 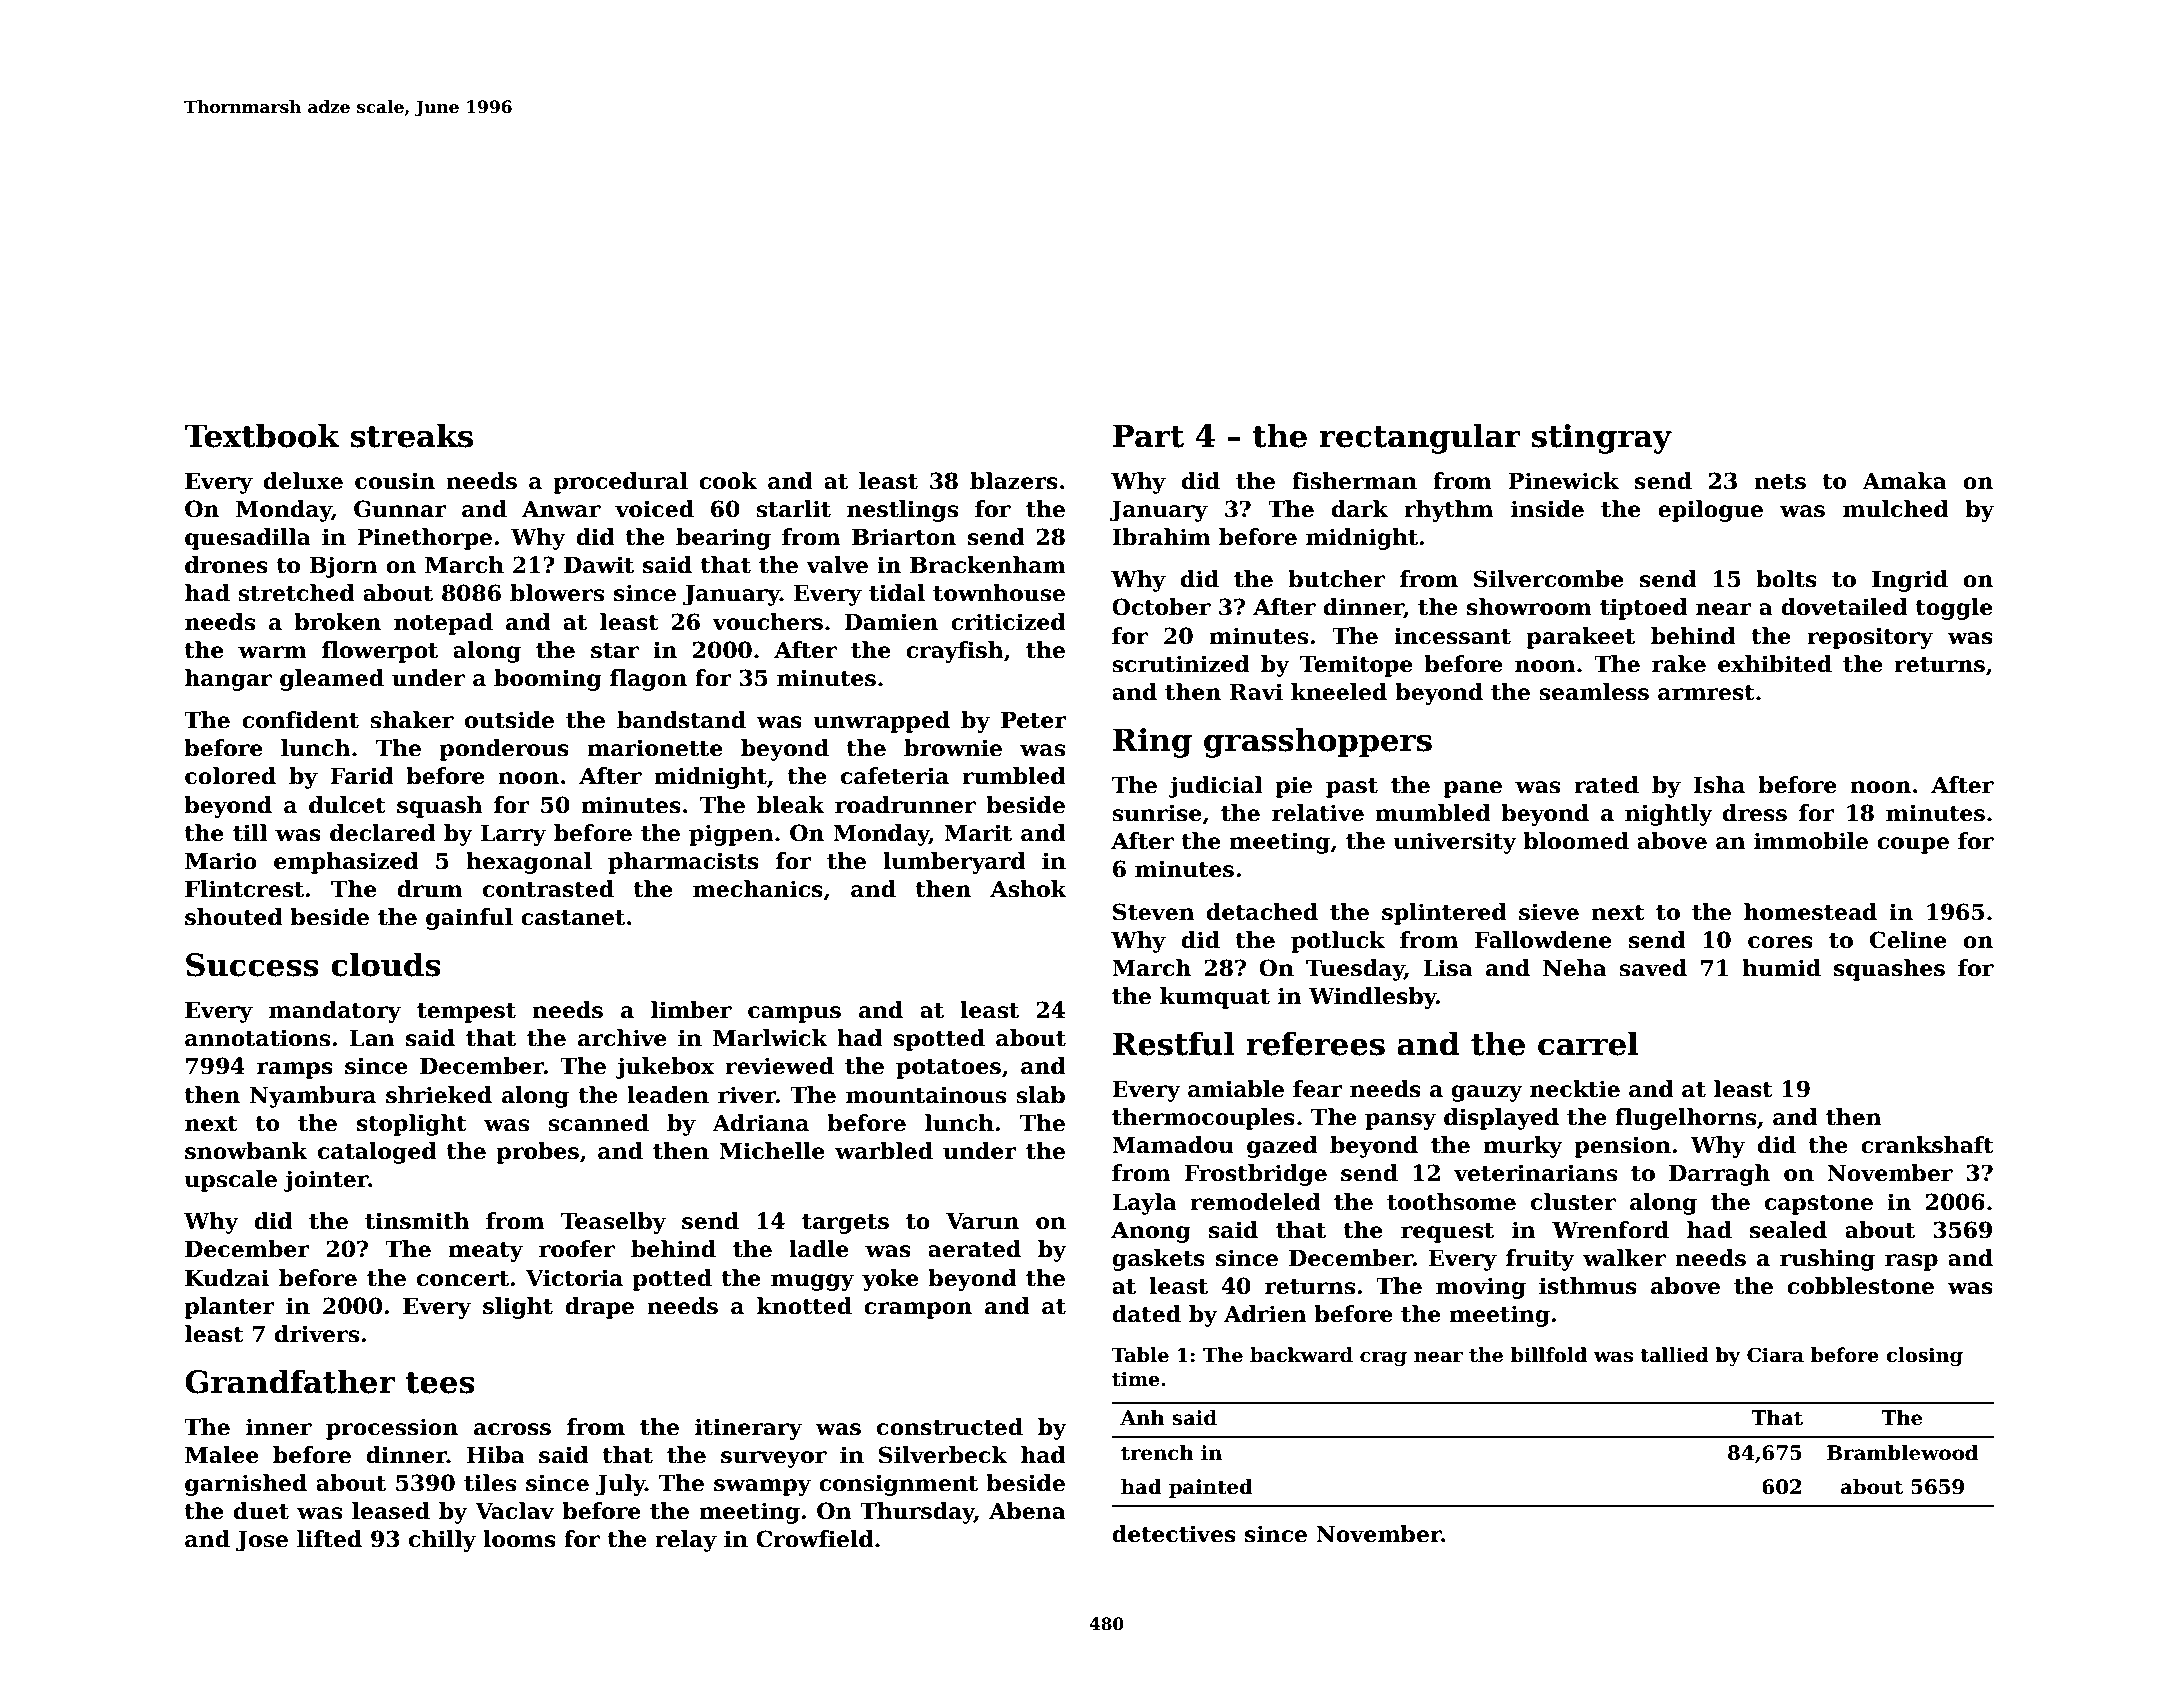 I want to click on backward, so click(x=1301, y=1355).
